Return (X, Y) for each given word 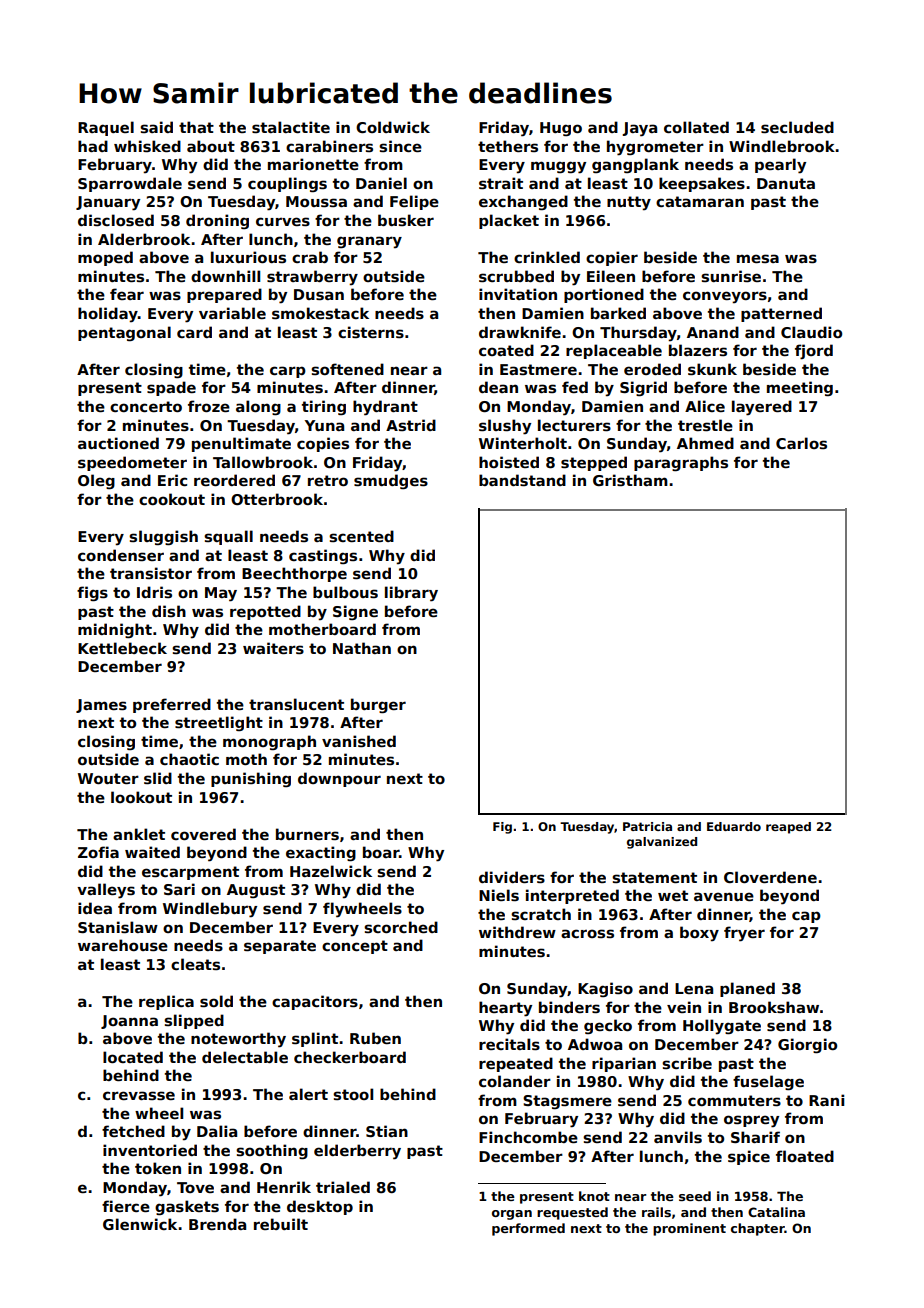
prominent (689, 1229)
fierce (126, 1206)
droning (217, 221)
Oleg (96, 481)
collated (696, 127)
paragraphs (681, 463)
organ (512, 1215)
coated (506, 350)
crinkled (547, 257)
